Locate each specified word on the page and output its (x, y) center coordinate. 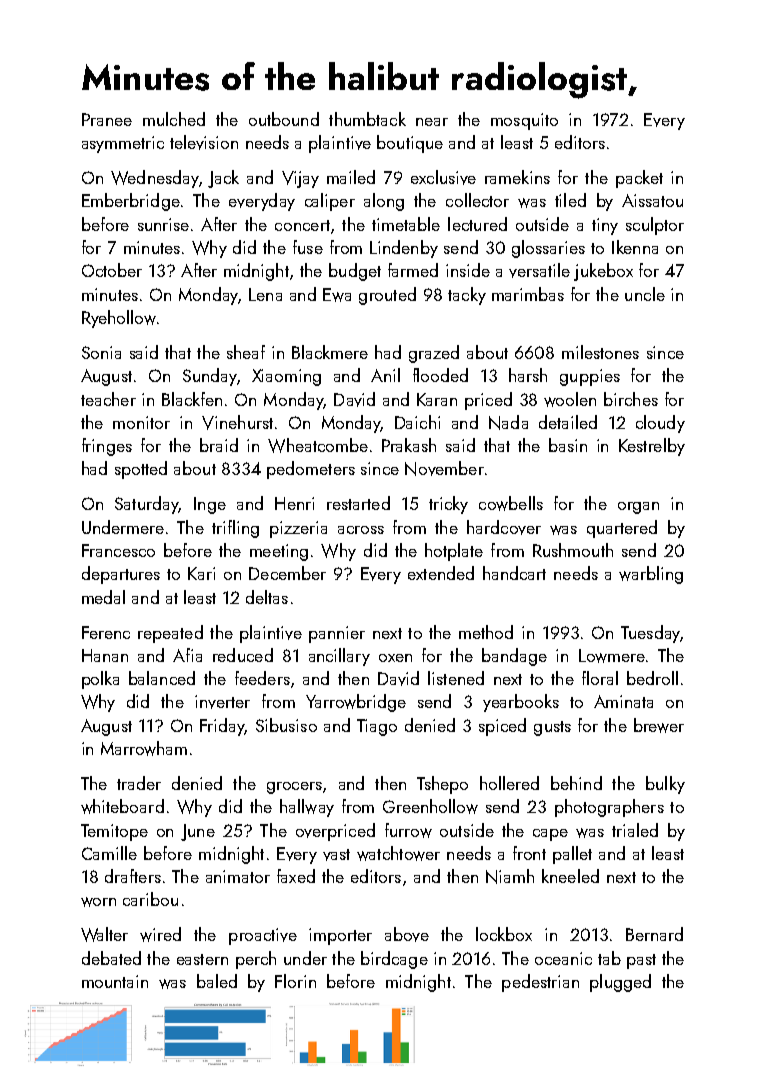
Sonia (101, 352)
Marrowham (144, 748)
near (432, 122)
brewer (659, 725)
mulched (174, 119)
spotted (141, 470)
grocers (294, 788)
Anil (385, 375)
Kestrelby (652, 447)
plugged (620, 983)
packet (639, 179)
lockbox (504, 934)
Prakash (409, 445)
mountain (115, 981)
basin (568, 445)
